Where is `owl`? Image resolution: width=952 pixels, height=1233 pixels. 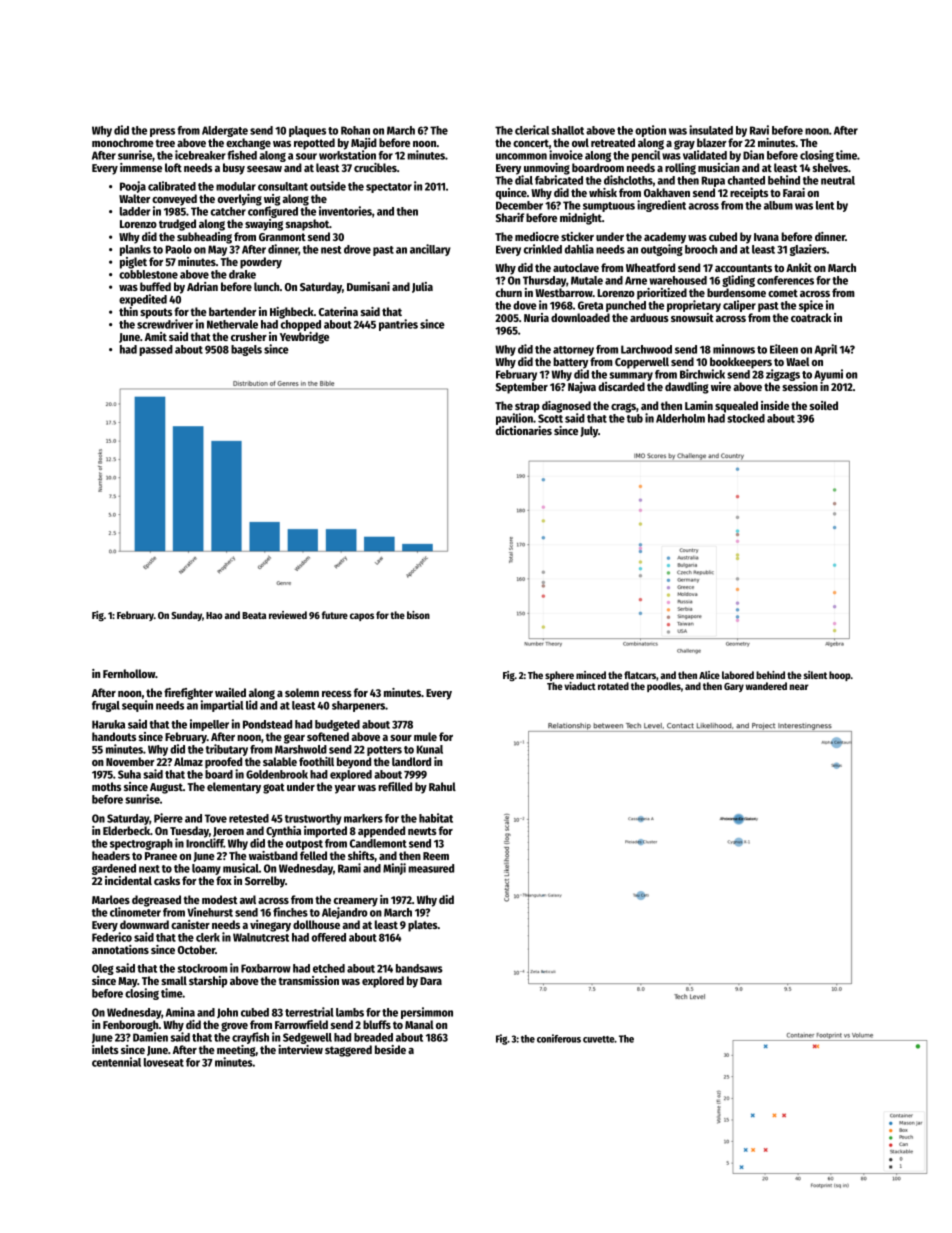
owl is located at coordinates (580, 142).
